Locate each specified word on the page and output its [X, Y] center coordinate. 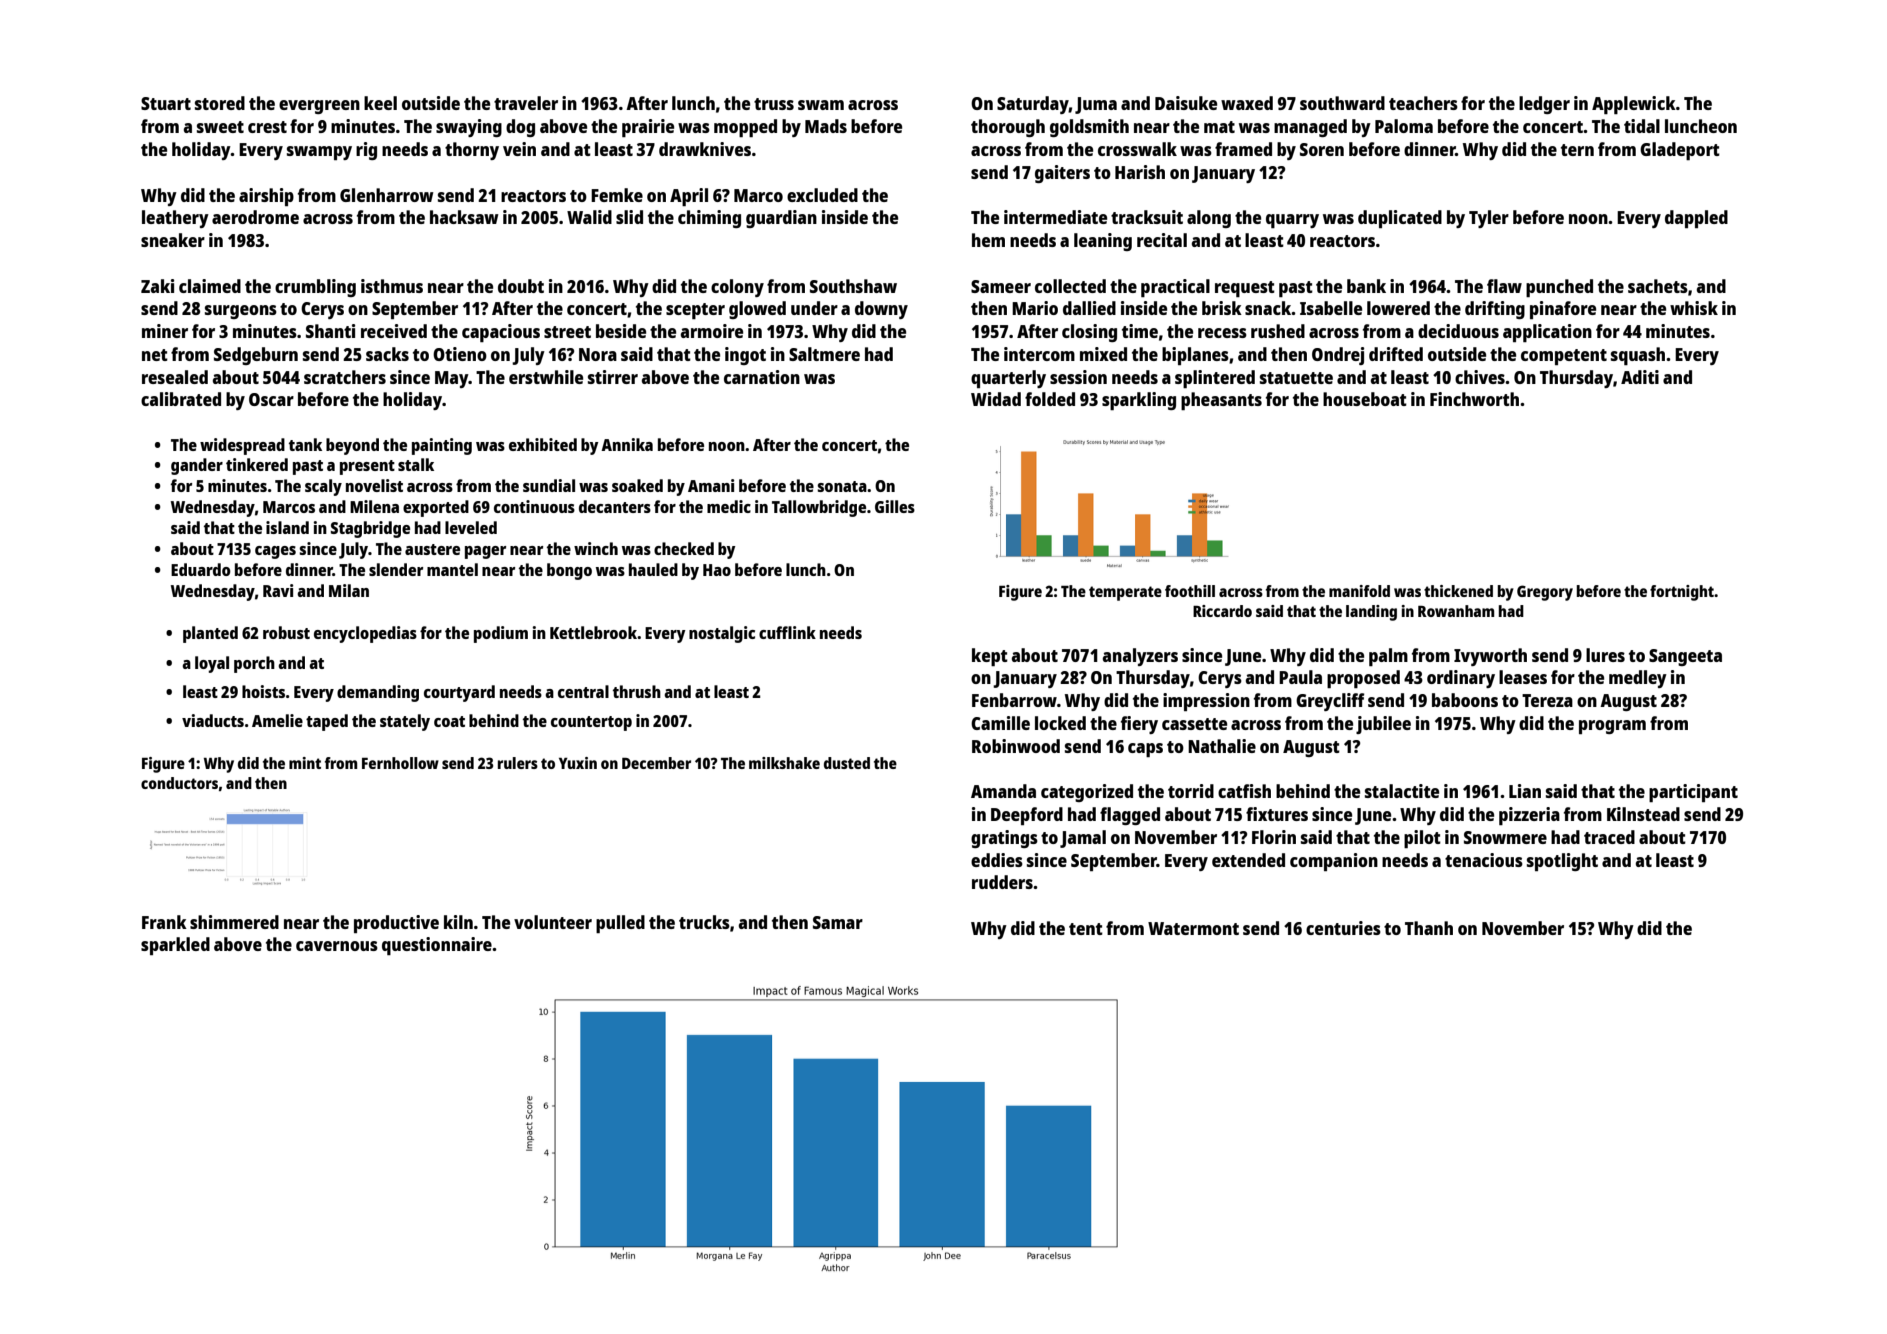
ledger [1544, 105]
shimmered [234, 922]
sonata [842, 486]
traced [1609, 837]
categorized [1087, 793]
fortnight [1682, 593]
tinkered [257, 464]
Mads [826, 126]
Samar [838, 922]
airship [266, 197]
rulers [518, 763]
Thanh [1429, 928]
